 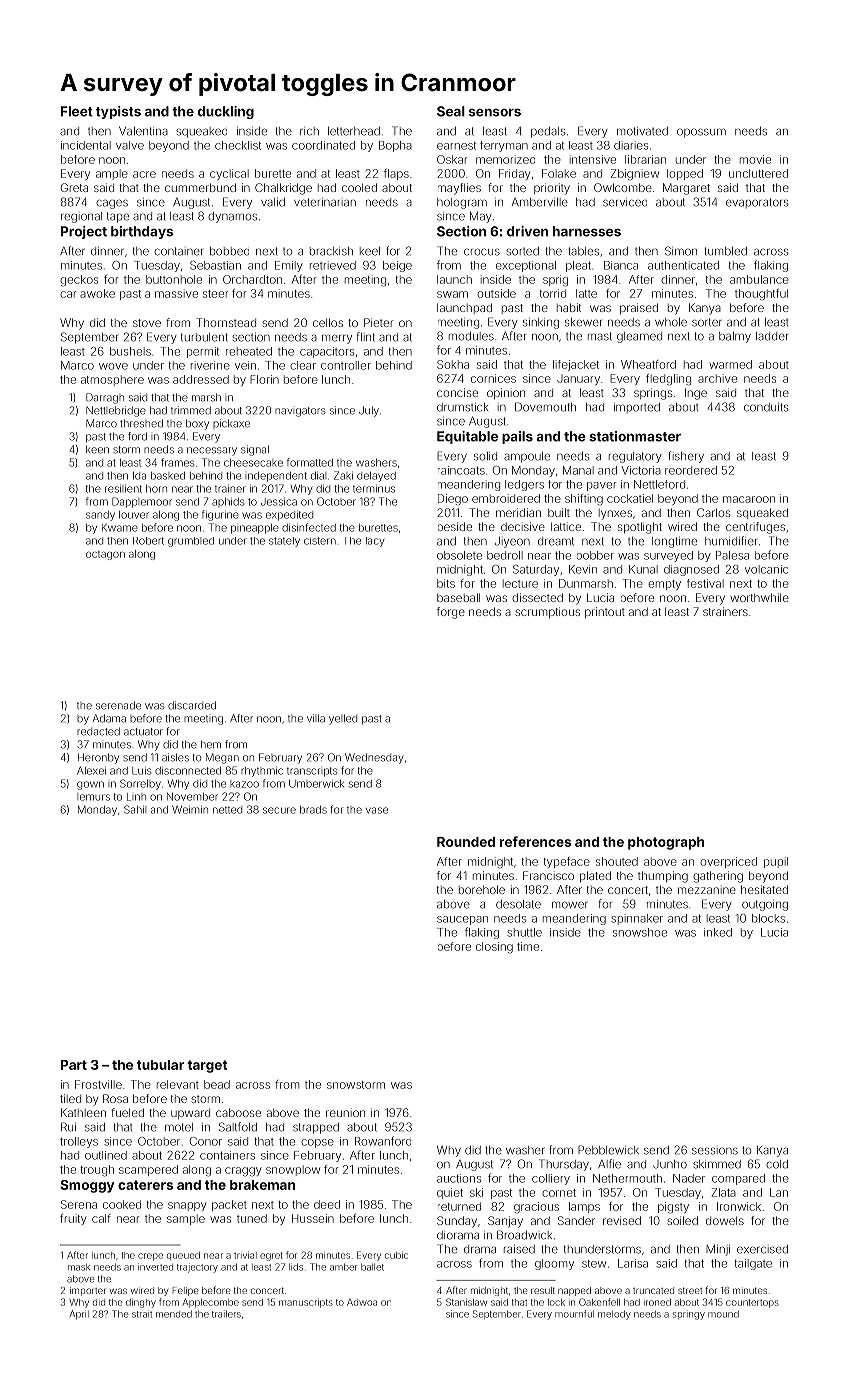 What do you see at coordinates (238, 1127) in the screenshot?
I see `Saltfold` at bounding box center [238, 1127].
